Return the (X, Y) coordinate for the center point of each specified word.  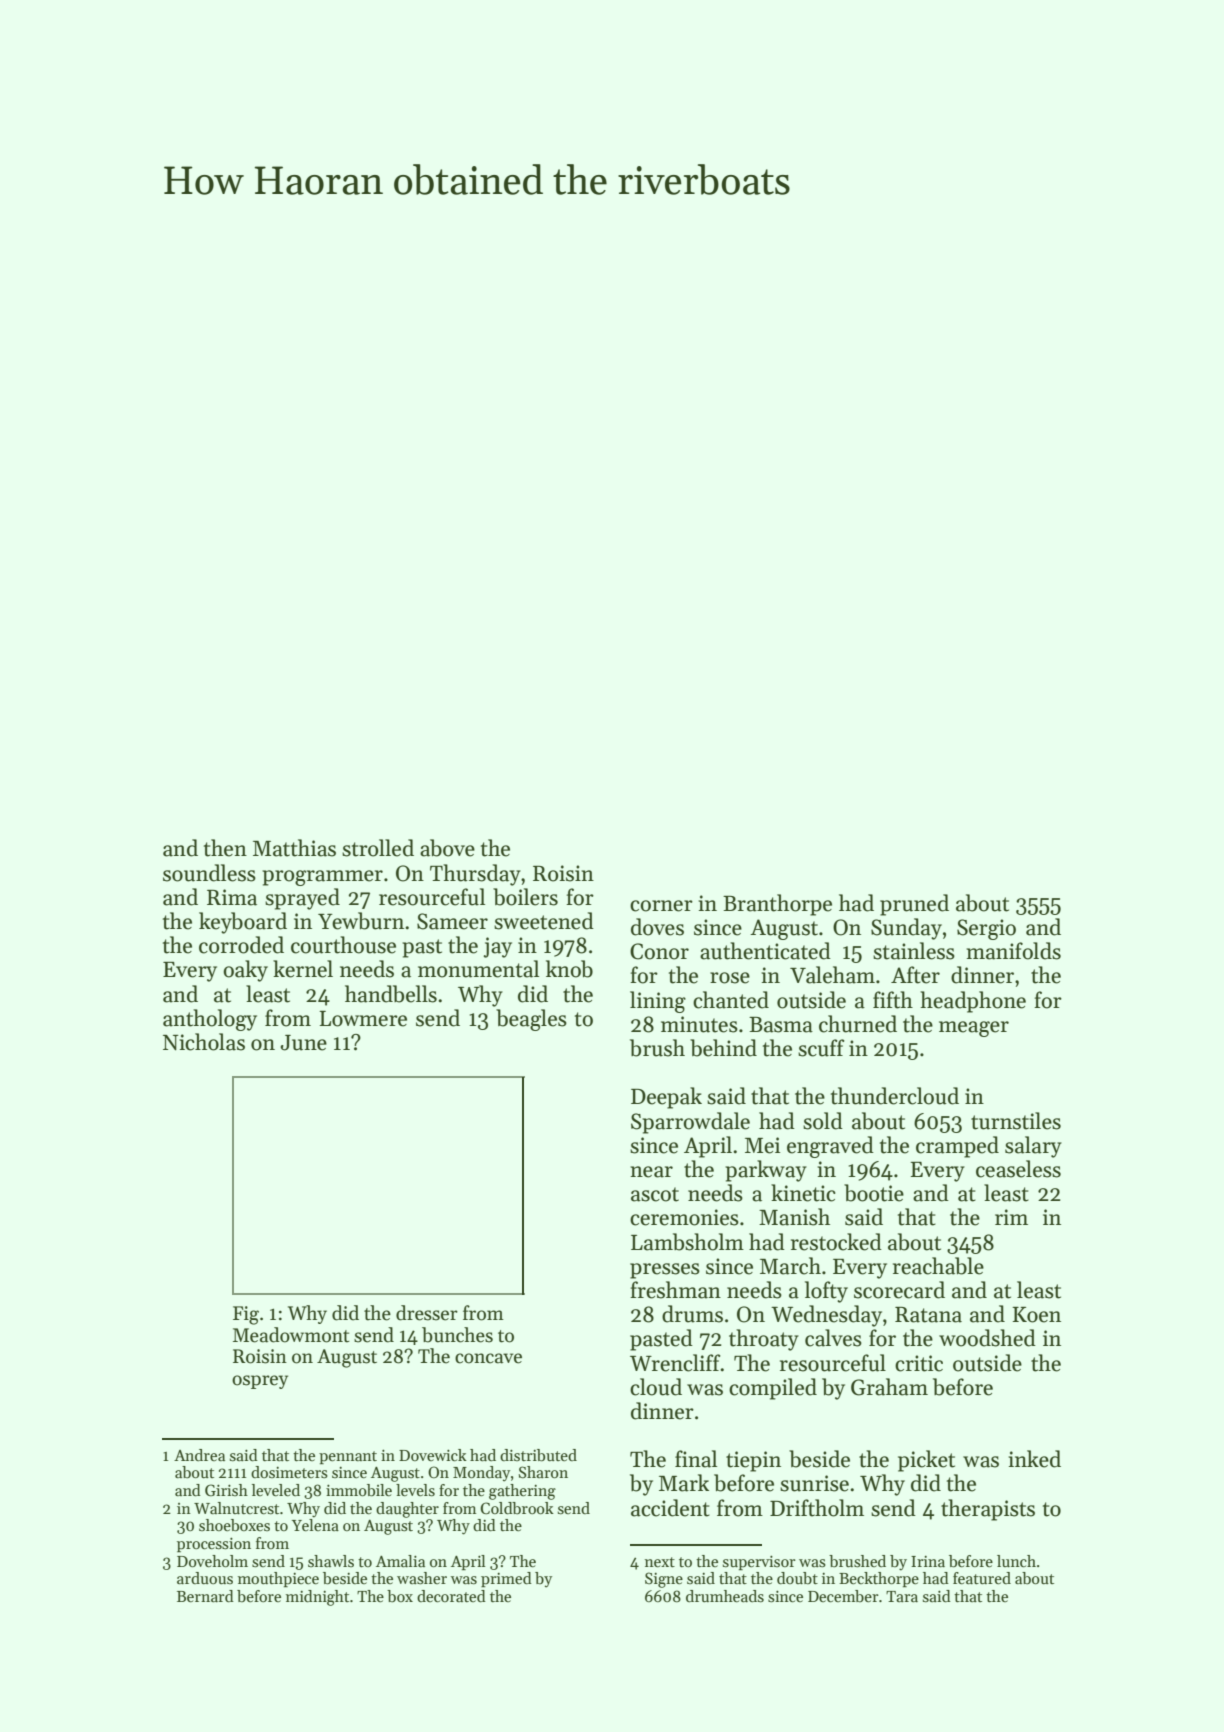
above (447, 848)
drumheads (725, 1596)
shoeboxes (234, 1525)
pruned (914, 905)
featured (982, 1578)
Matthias (294, 848)
